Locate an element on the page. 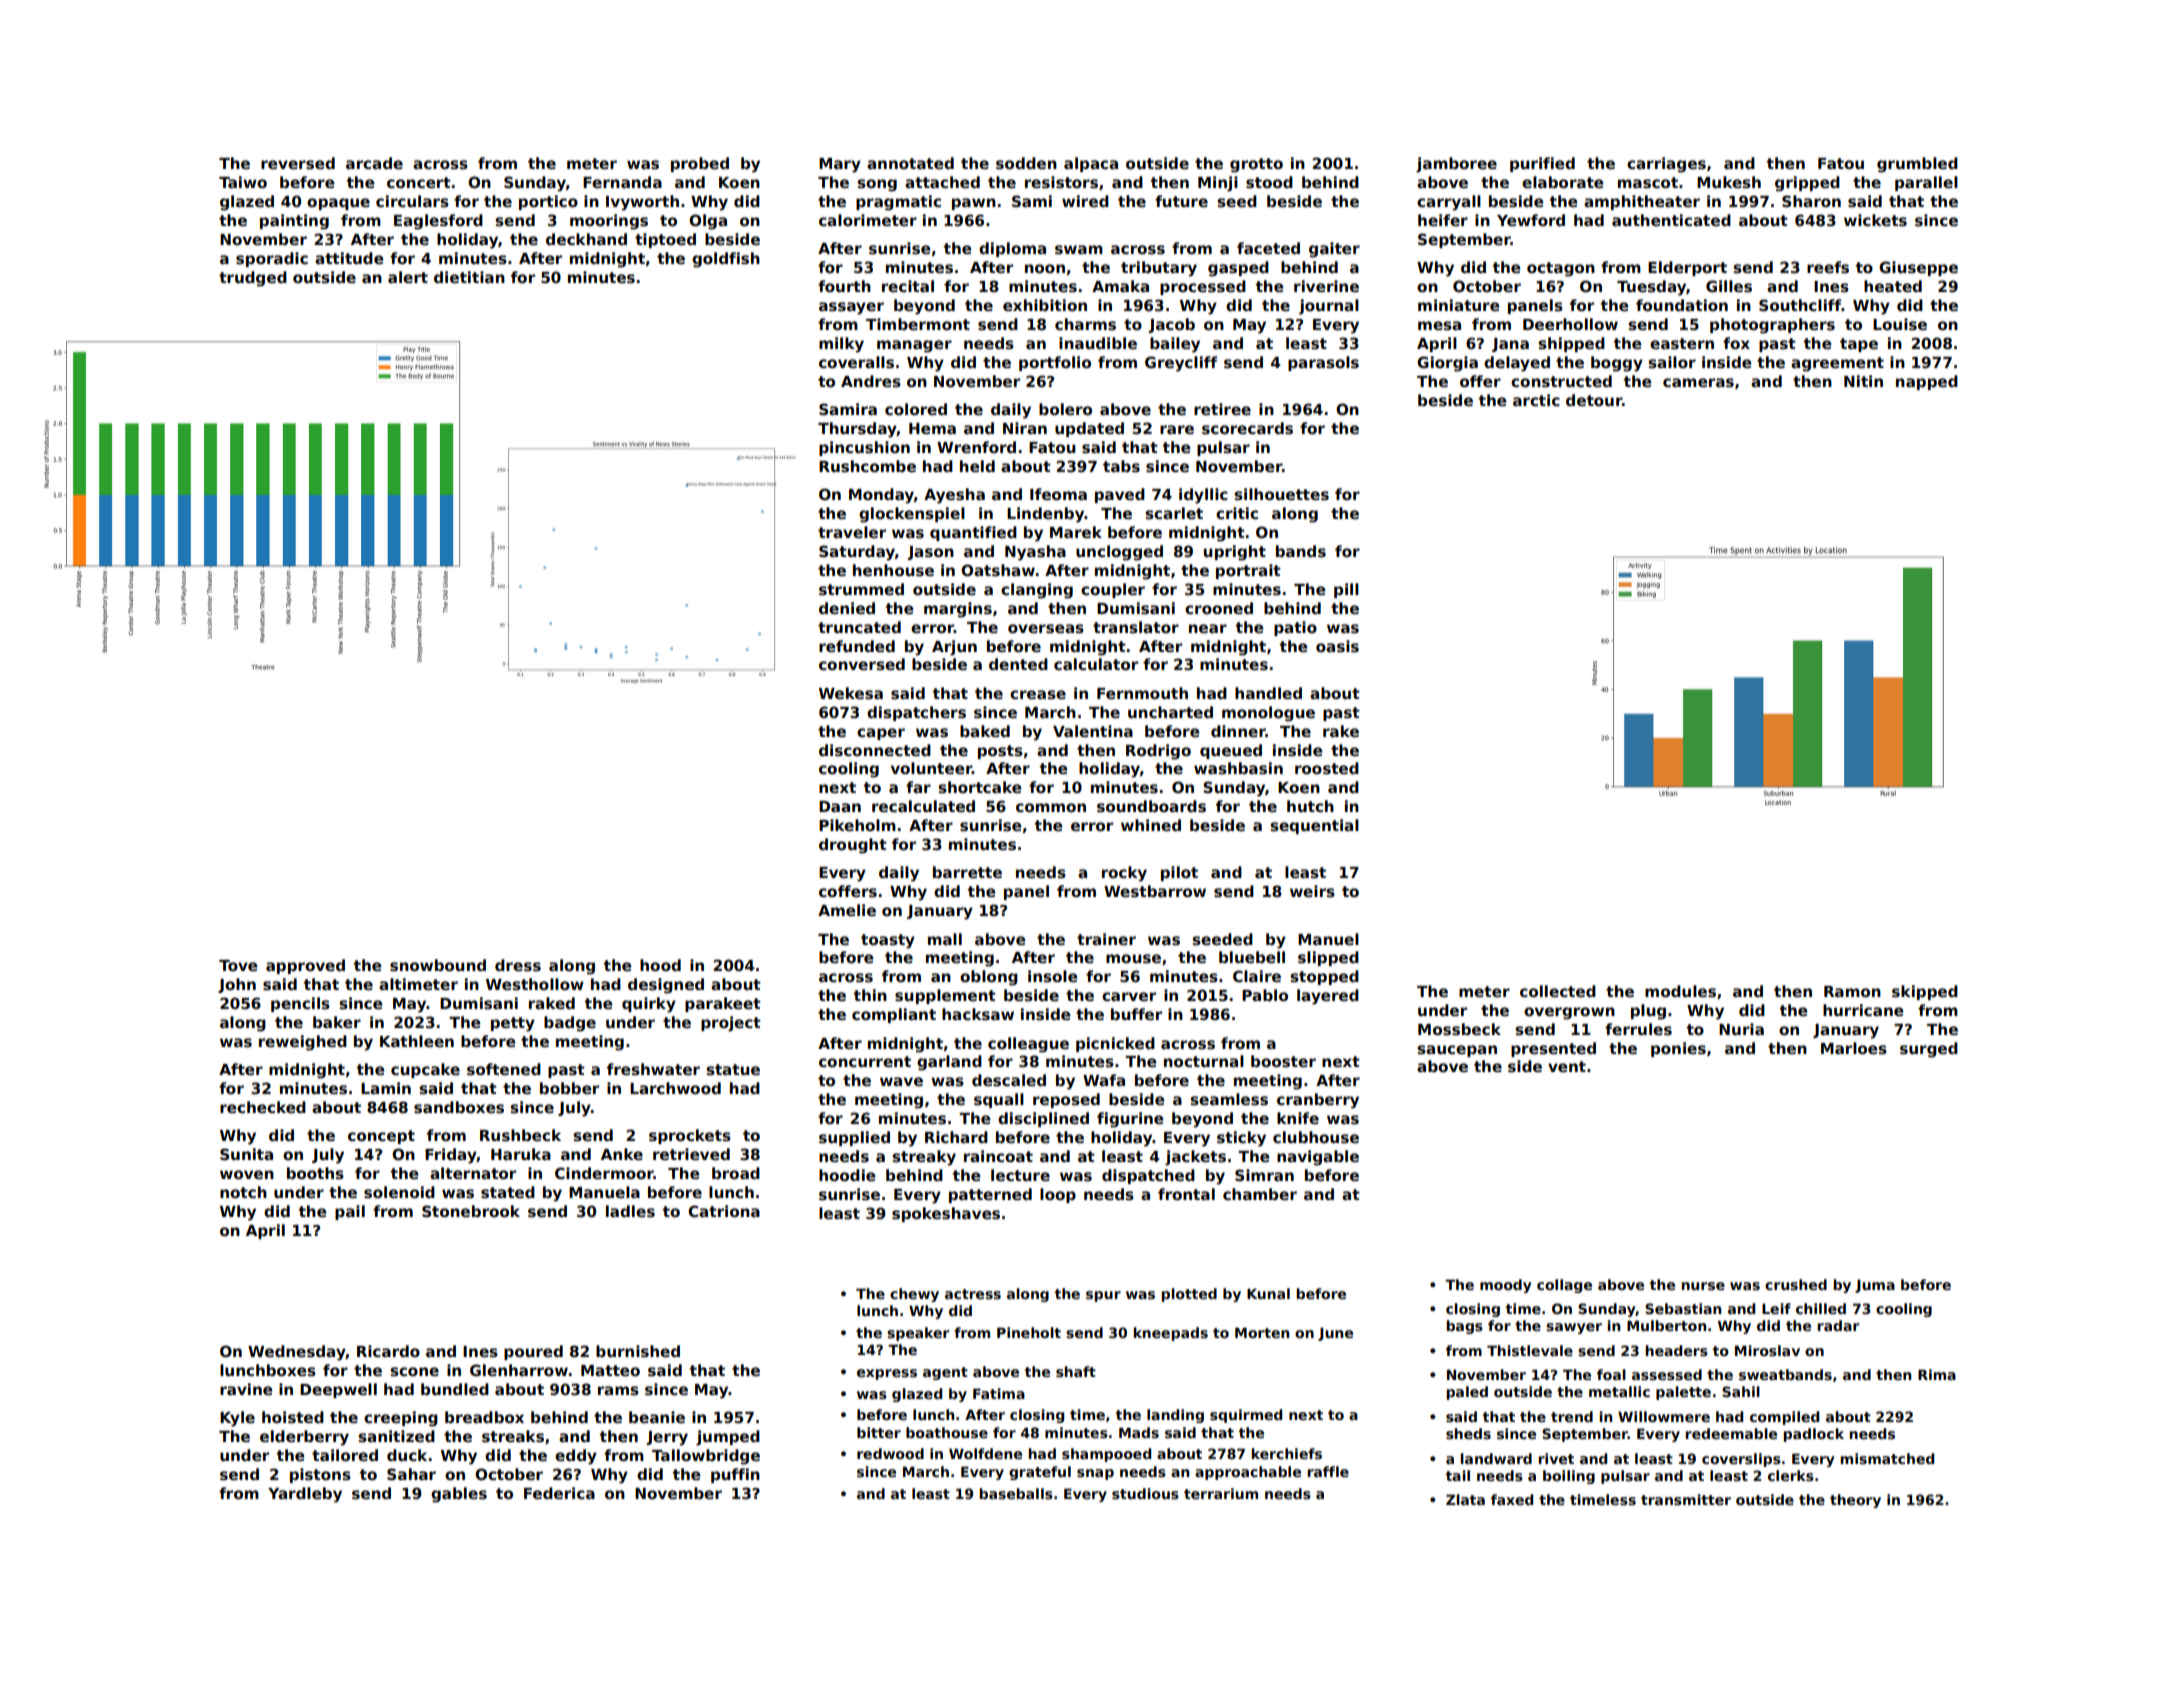 The height and width of the page is (1683, 2178). Claire is located at coordinates (1257, 976).
